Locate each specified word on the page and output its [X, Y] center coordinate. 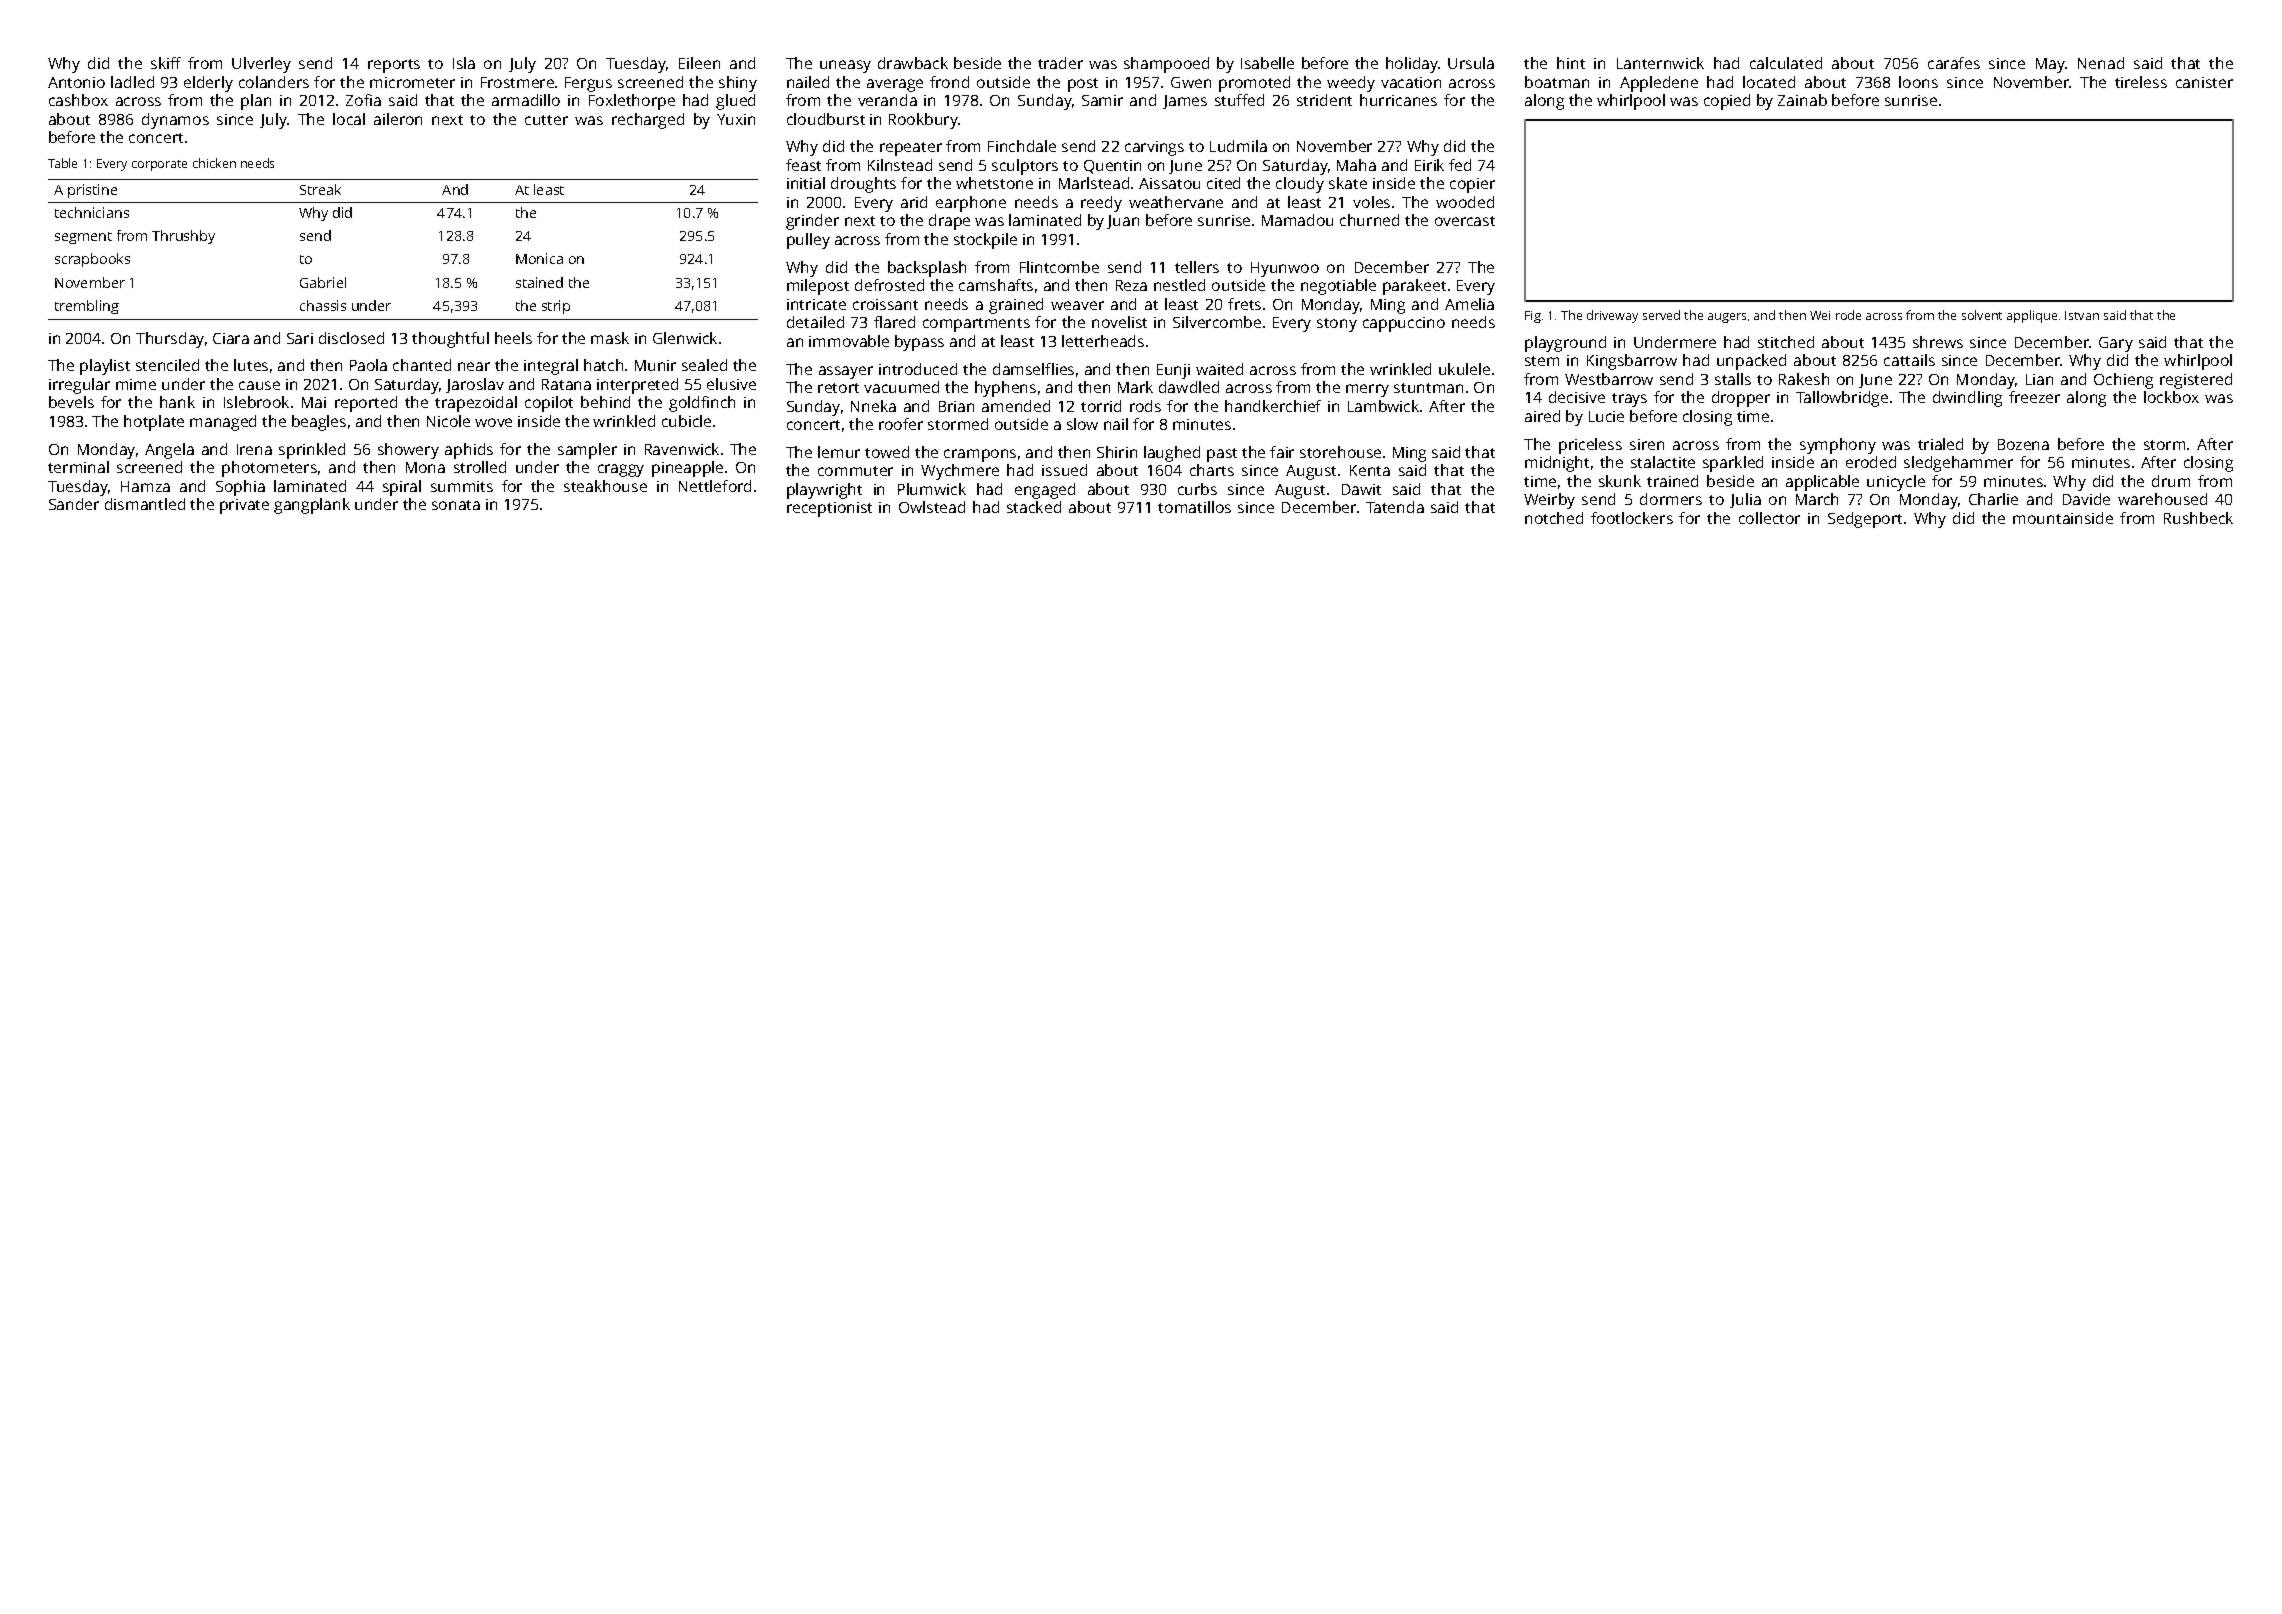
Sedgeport [1865, 520]
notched [1554, 518]
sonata [456, 505]
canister [2204, 82]
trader [1060, 63]
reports [394, 66]
